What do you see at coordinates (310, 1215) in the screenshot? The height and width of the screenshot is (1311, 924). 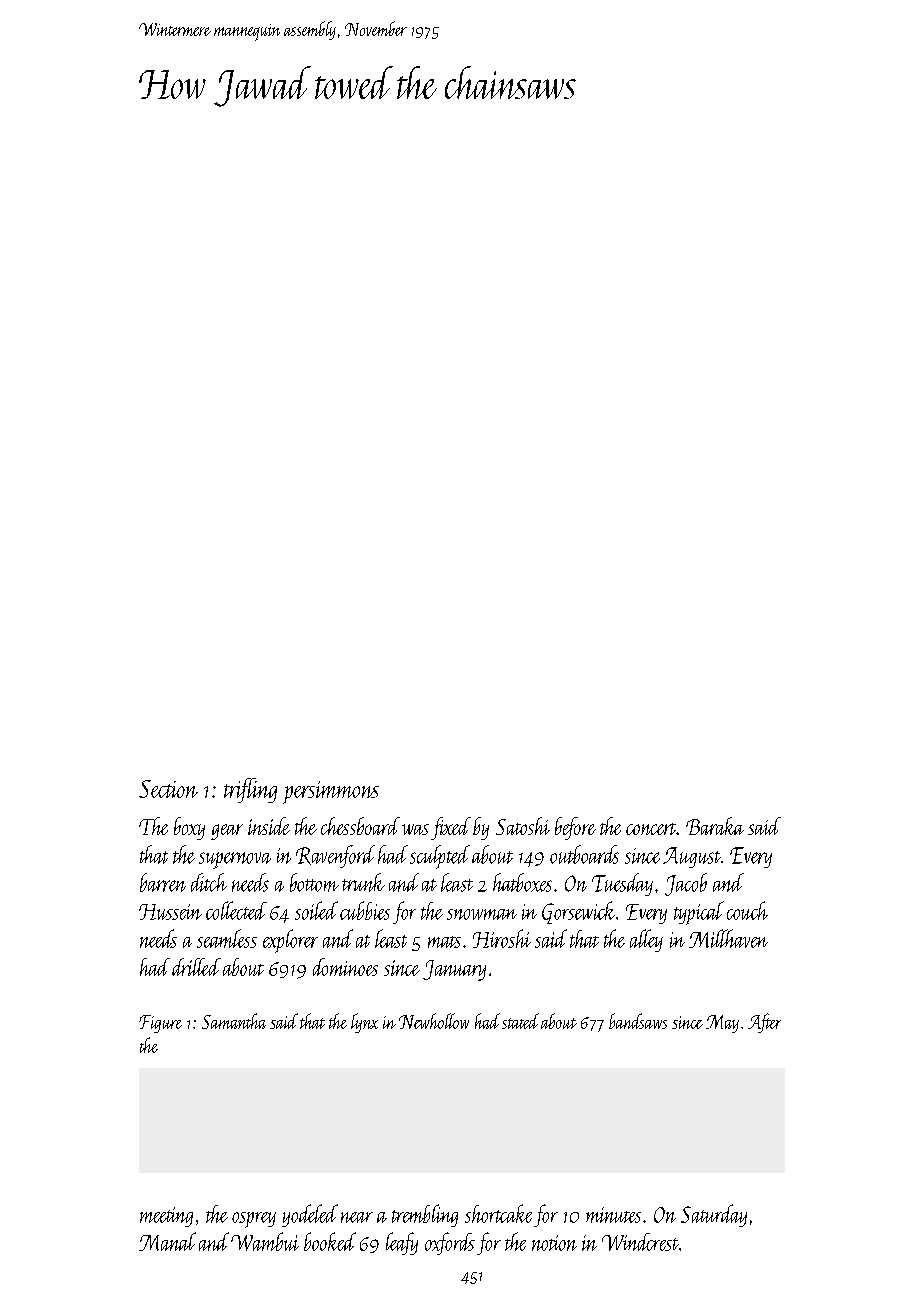 I see `yodeled` at bounding box center [310, 1215].
